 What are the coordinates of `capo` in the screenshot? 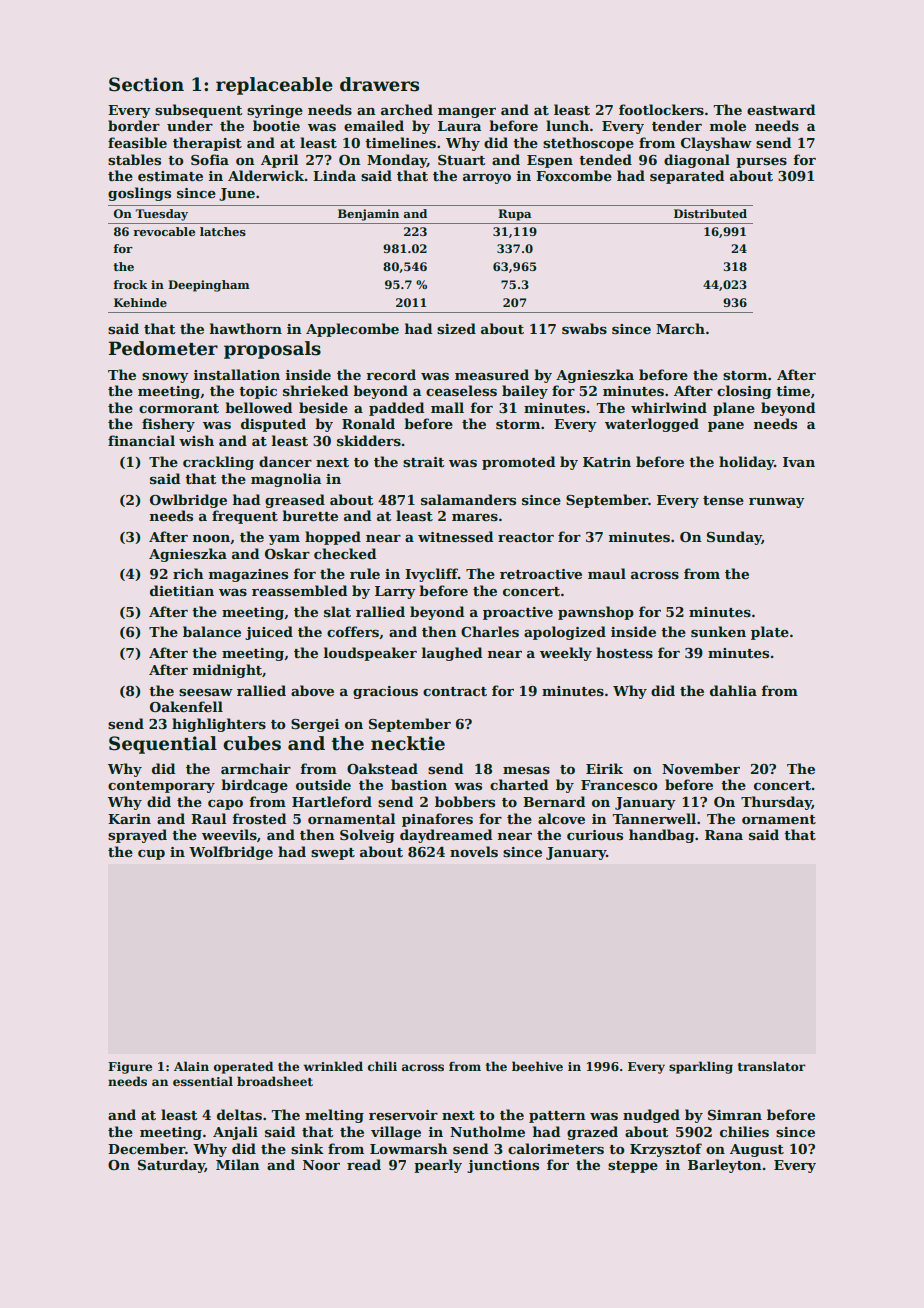 It's located at (225, 805).
